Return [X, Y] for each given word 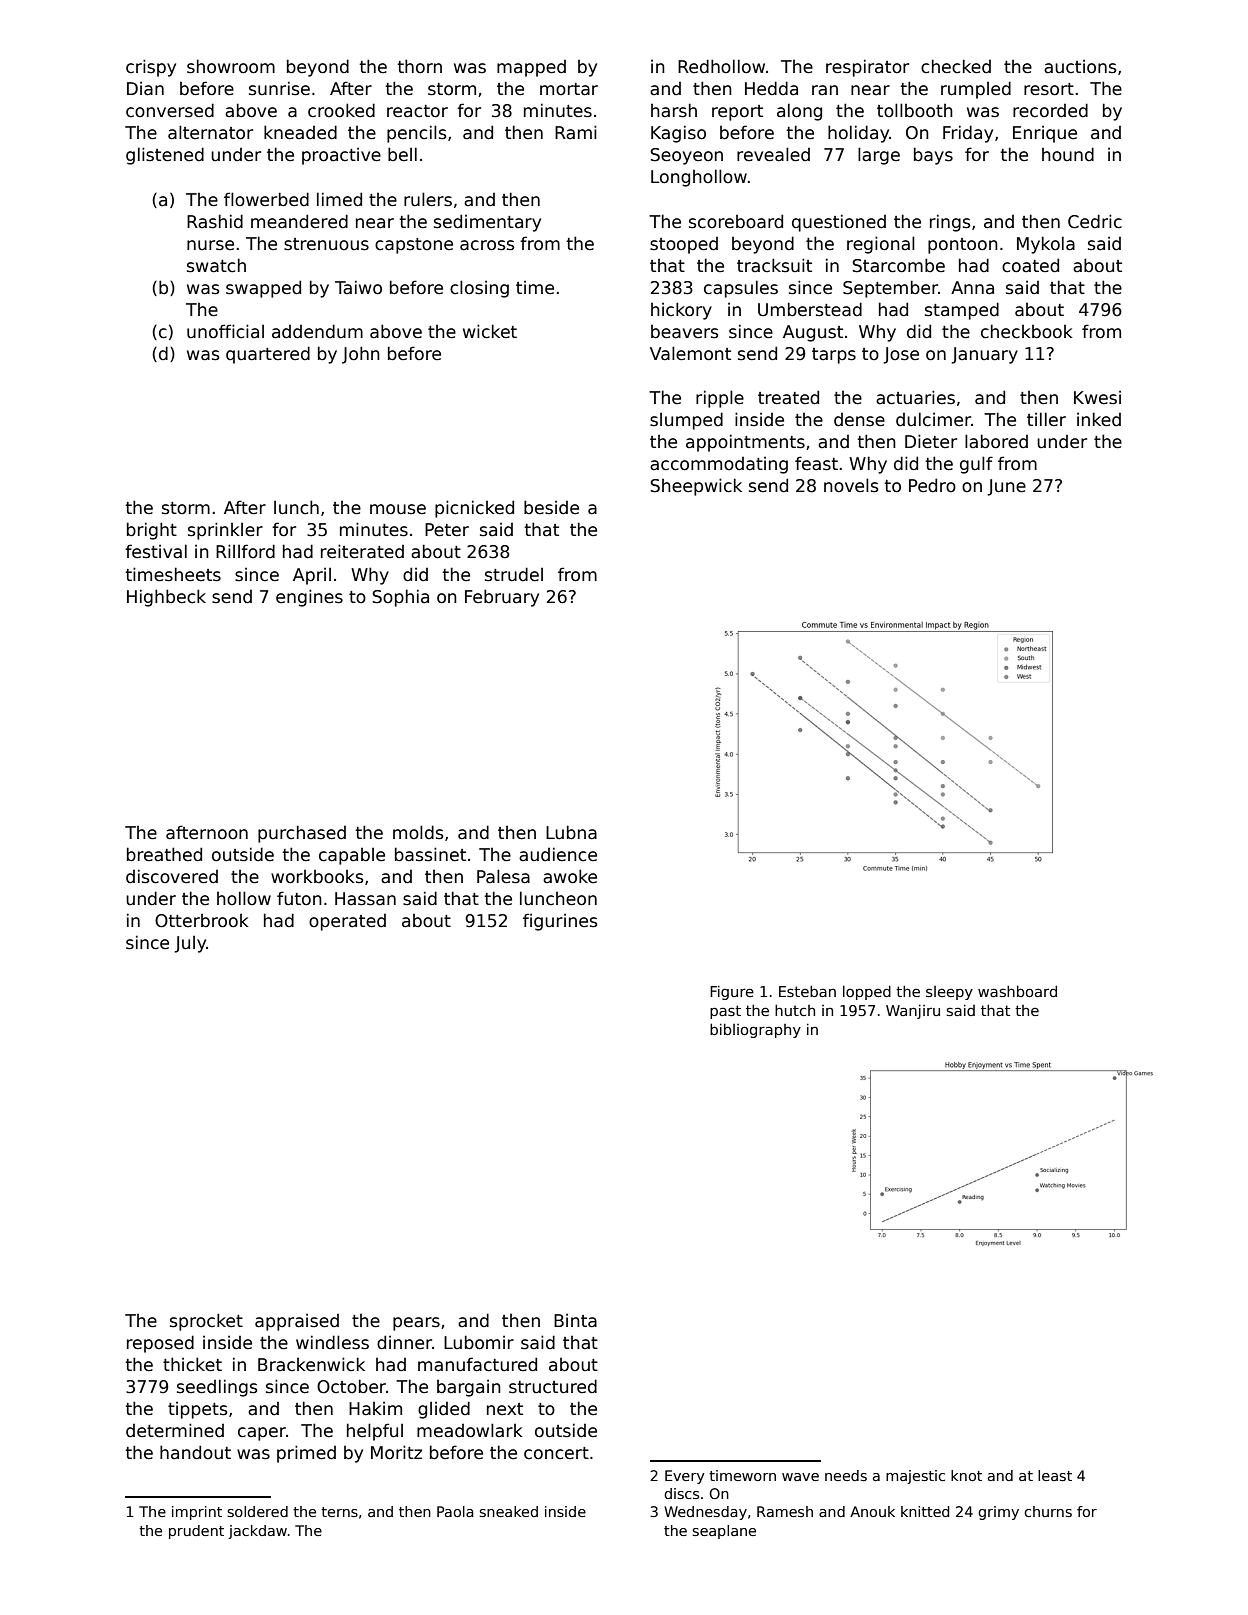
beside [551, 507]
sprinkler [225, 531]
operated [347, 922]
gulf [976, 465]
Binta [575, 1321]
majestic [915, 1477]
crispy [151, 68]
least [1055, 1475]
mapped [531, 68]
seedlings [217, 1388]
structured [553, 1386]
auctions [1080, 67]
